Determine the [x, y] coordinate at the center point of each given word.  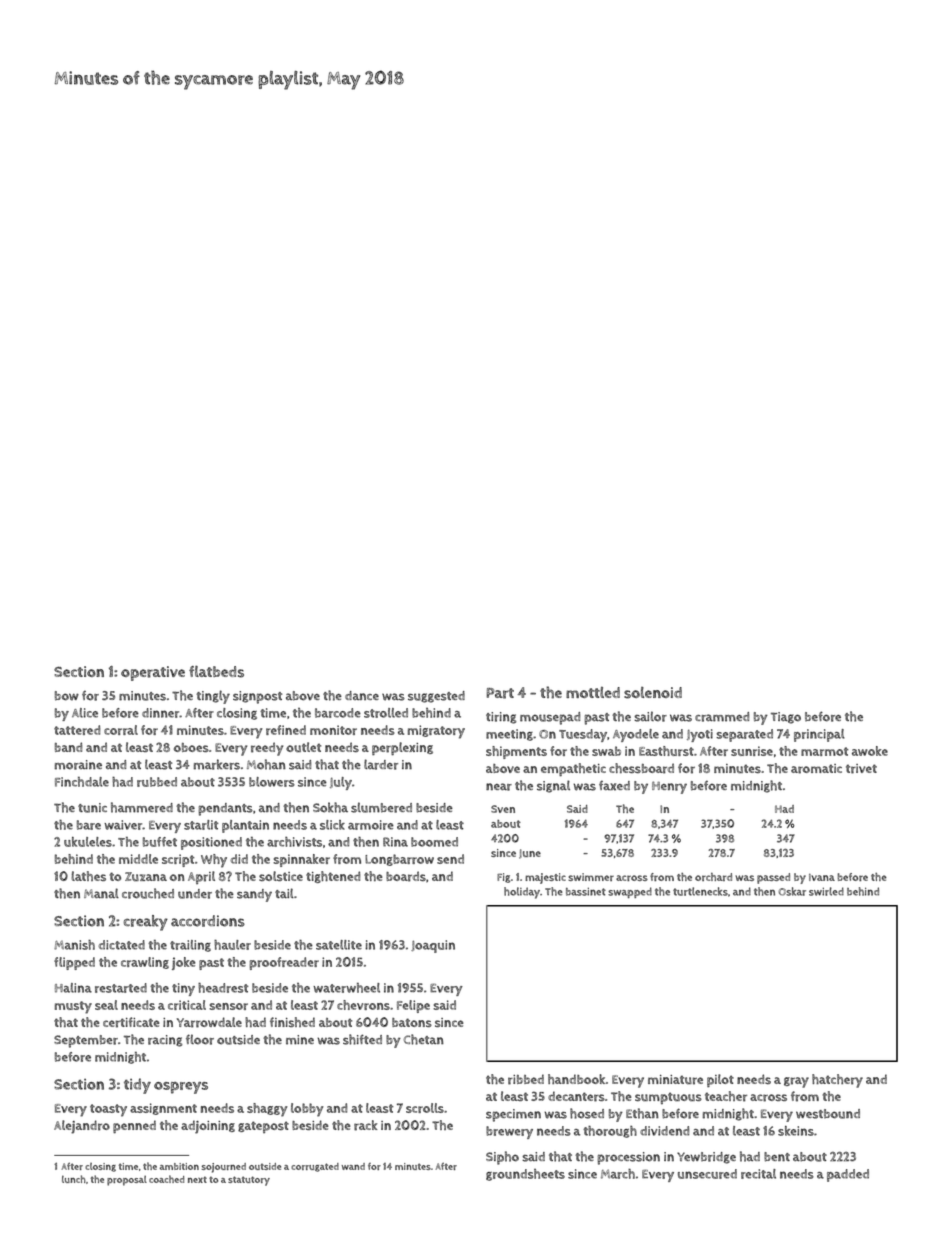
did [239, 859]
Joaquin [433, 946]
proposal [127, 1180]
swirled [826, 891]
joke [184, 963]
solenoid [653, 693]
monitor [333, 730]
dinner [161, 713]
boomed [434, 842]
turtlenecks [700, 891]
